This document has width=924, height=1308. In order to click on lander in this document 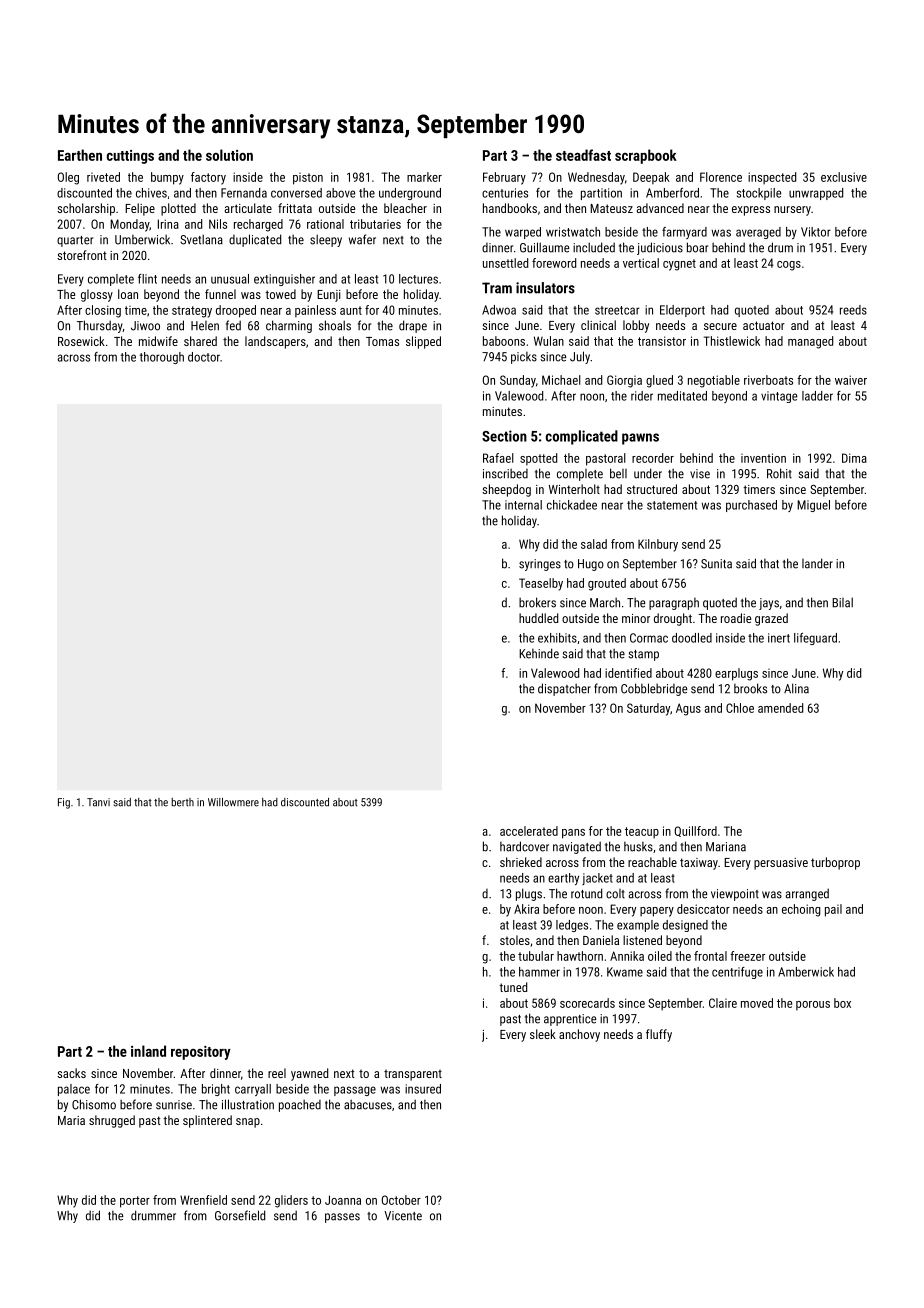, I will do `click(817, 563)`.
